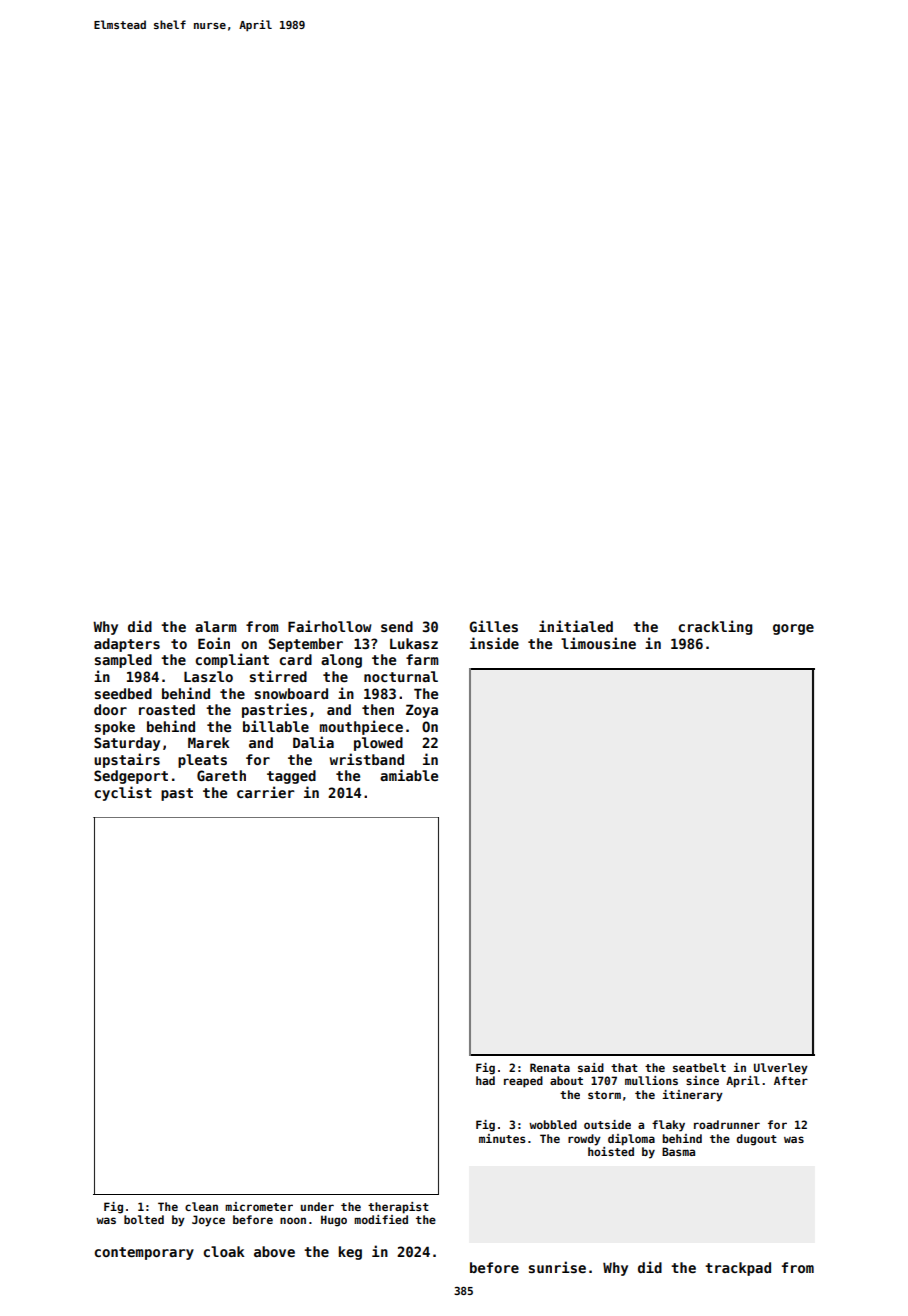 This screenshot has width=908, height=1316. Describe the element at coordinates (502, 1138) in the screenshot. I see `minutes` at that location.
